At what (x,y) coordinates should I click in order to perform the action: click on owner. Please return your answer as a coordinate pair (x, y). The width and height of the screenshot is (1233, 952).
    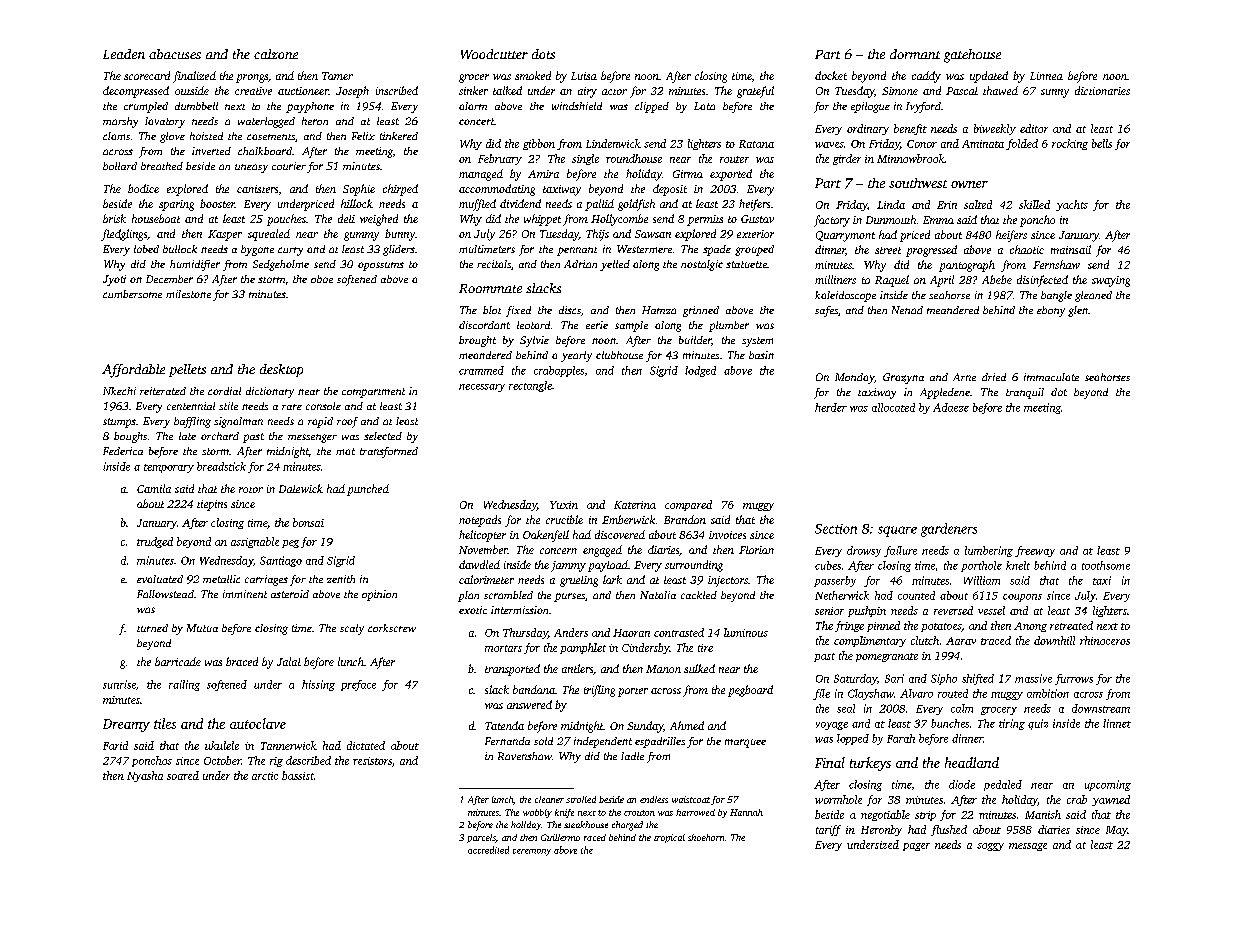
    Looking at the image, I should click on (969, 184).
